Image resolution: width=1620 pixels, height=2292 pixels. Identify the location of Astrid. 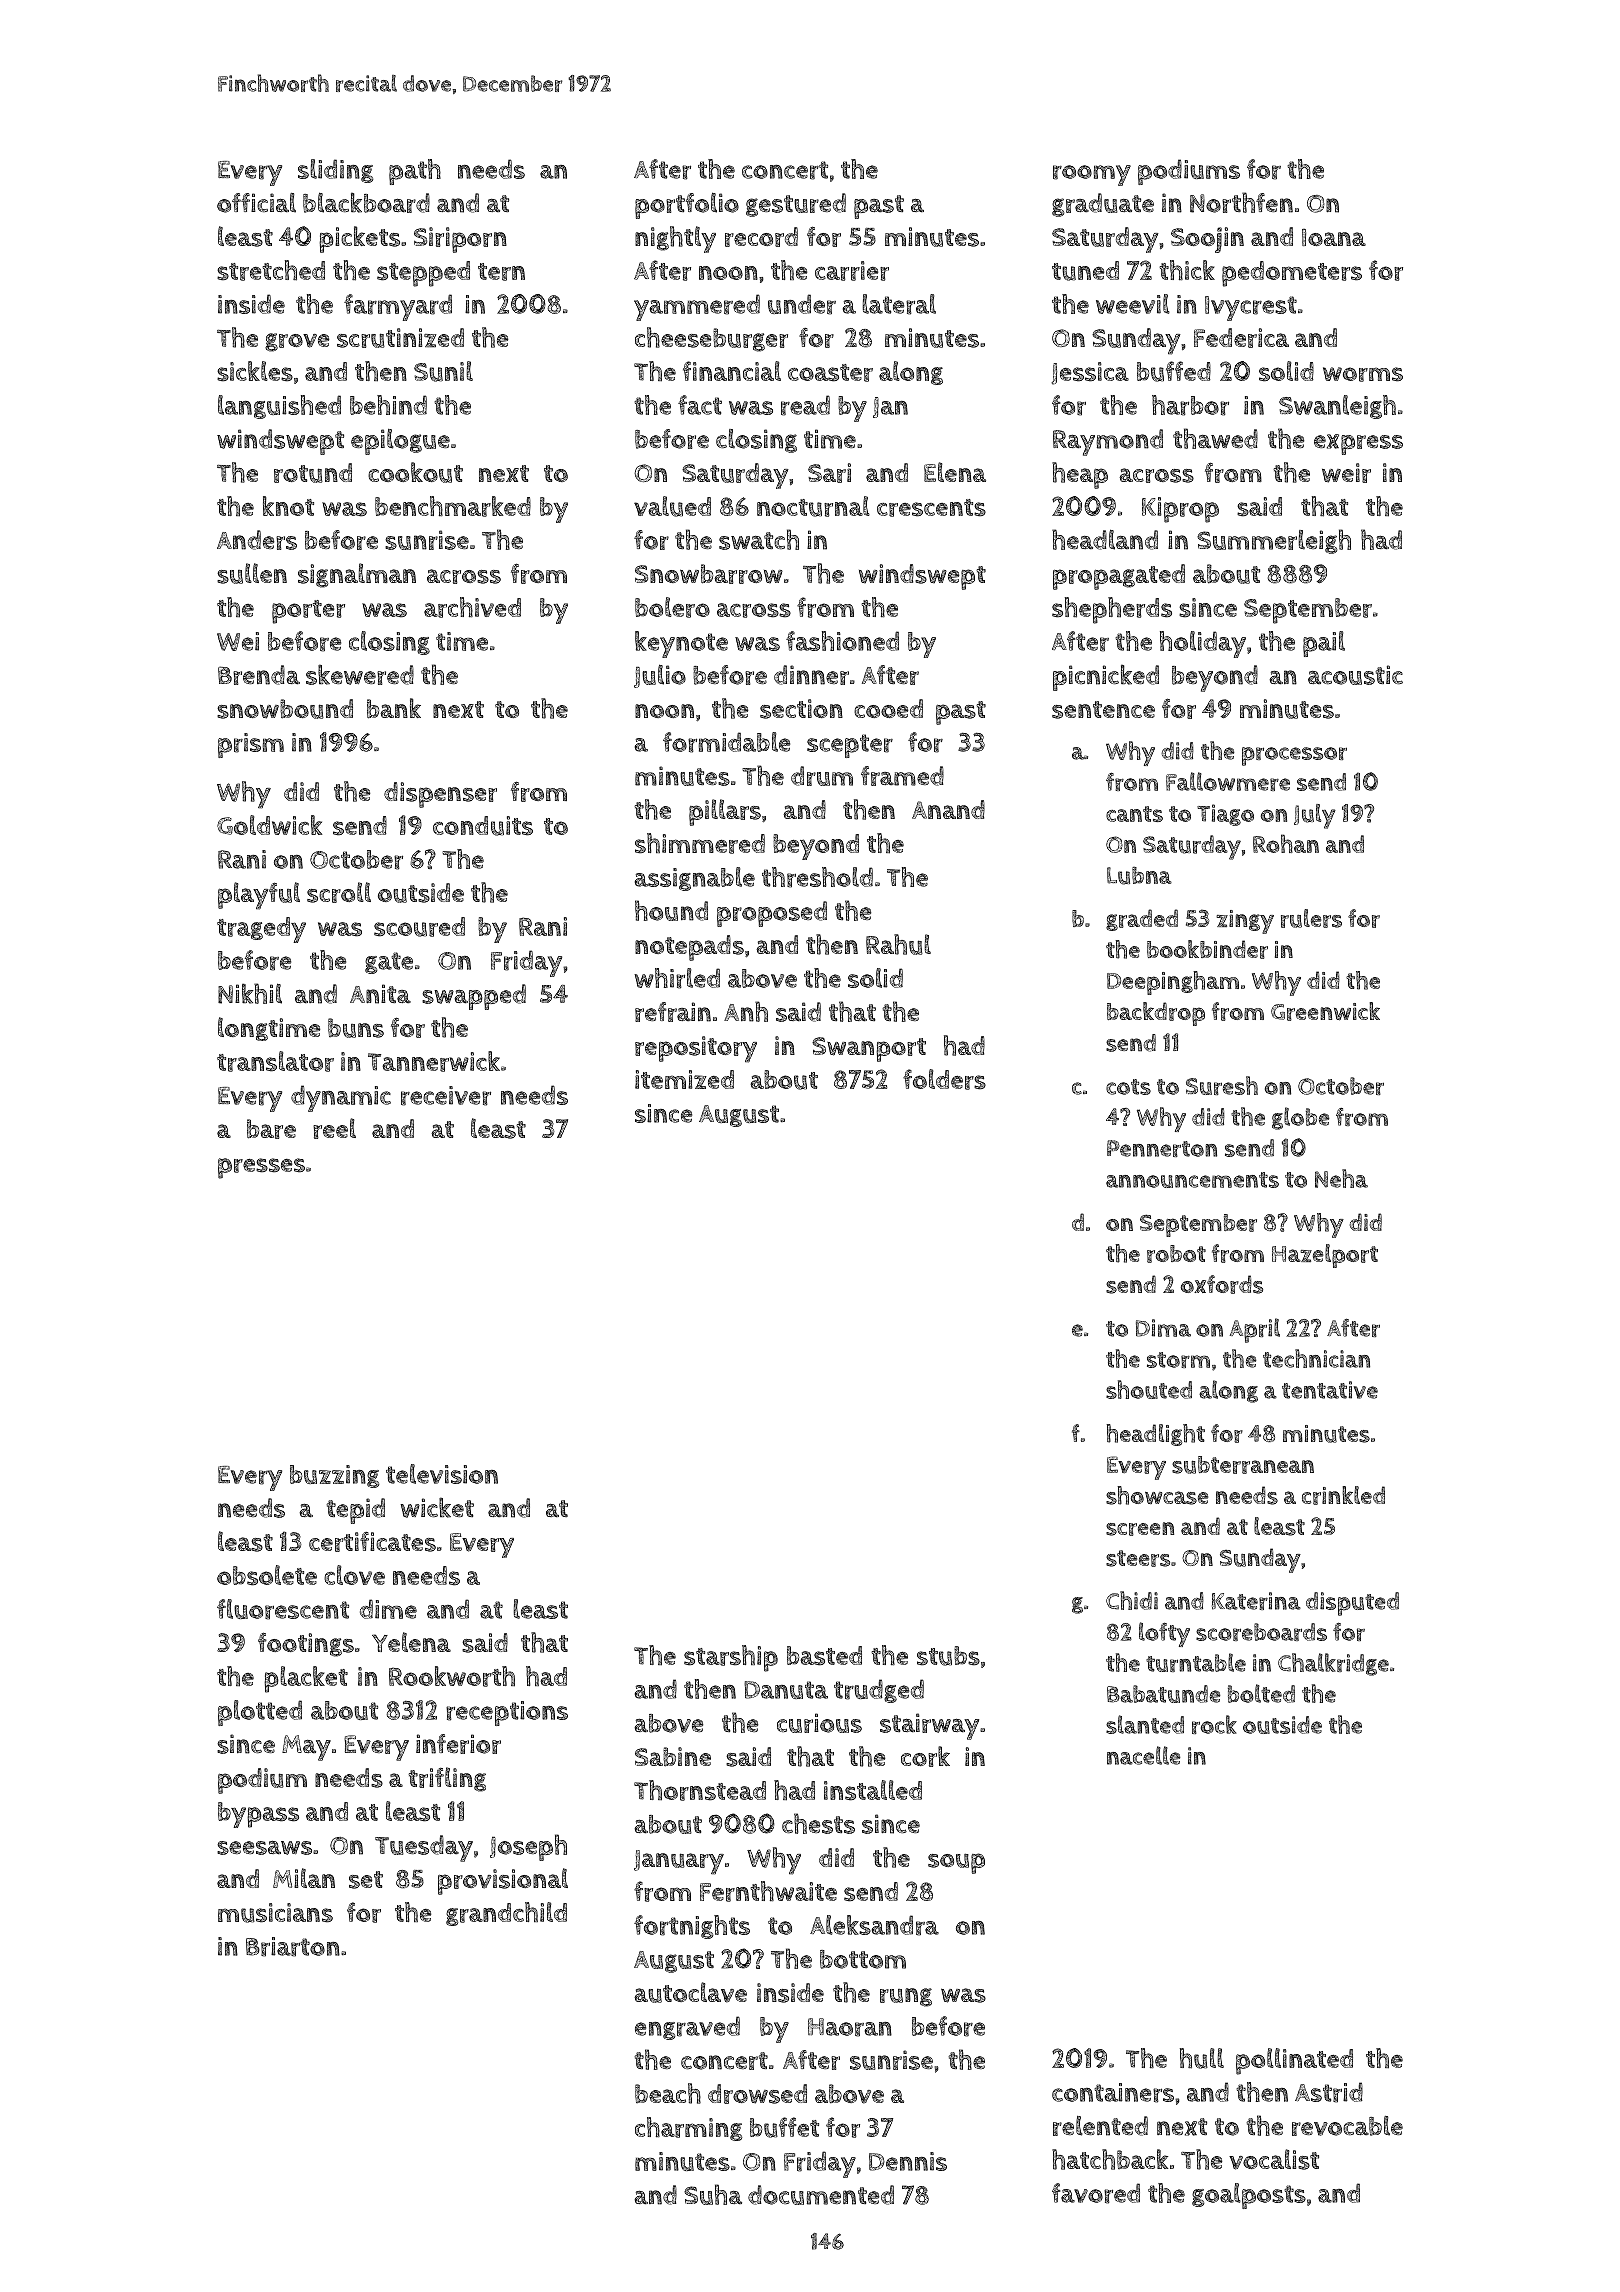
(1329, 2092).
